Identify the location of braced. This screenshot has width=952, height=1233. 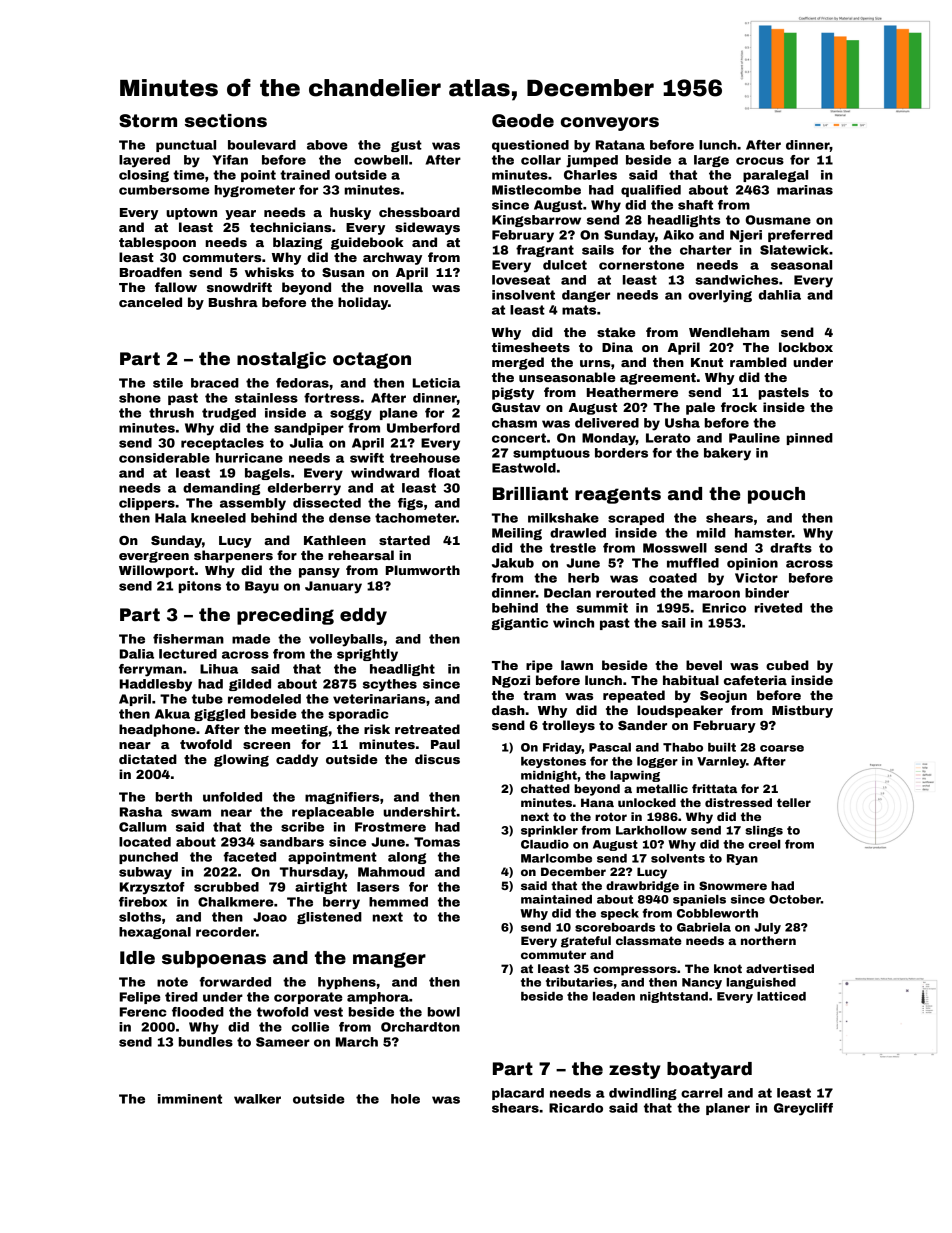
(215, 383).
